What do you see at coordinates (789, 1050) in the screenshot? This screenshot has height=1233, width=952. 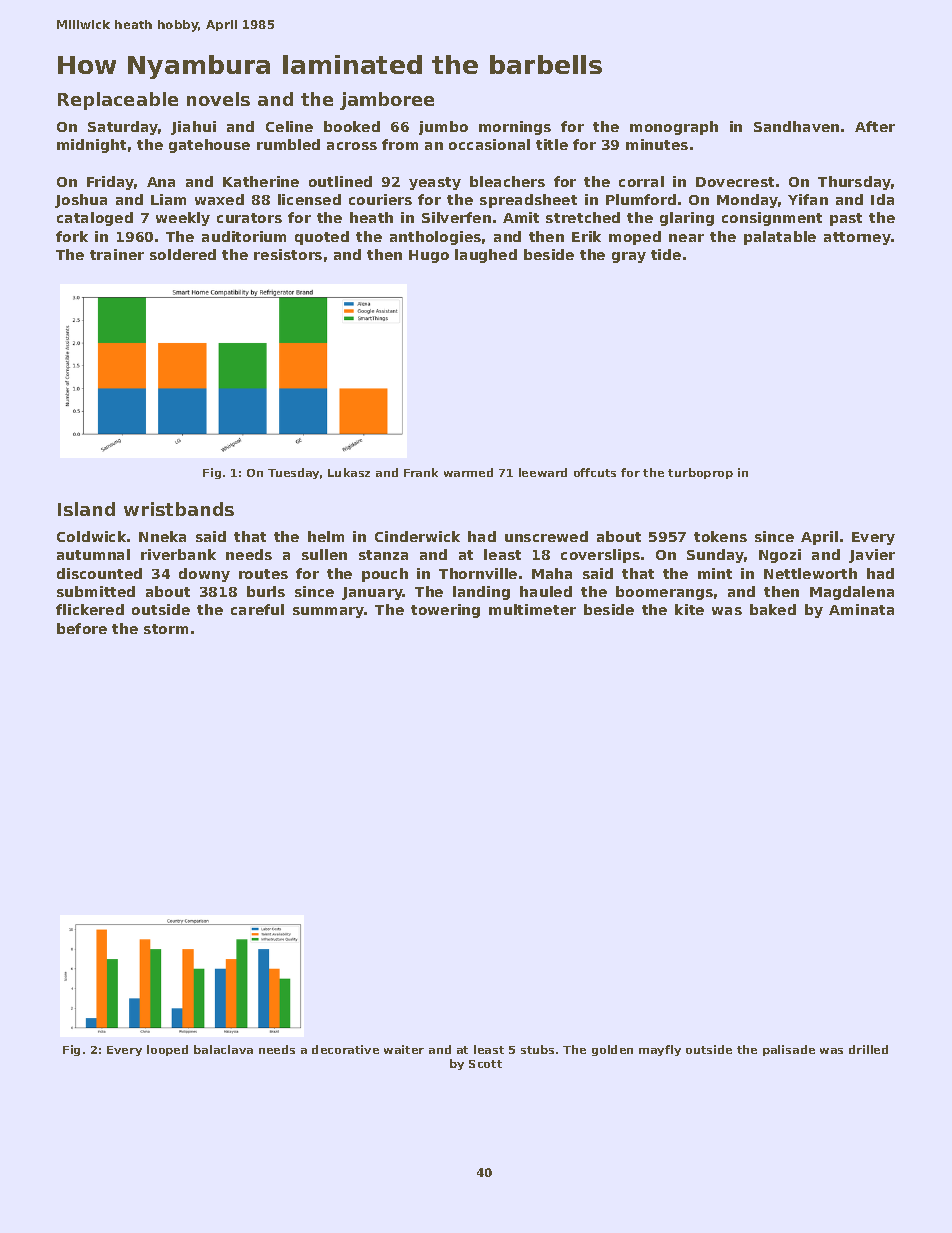 I see `palisade` at bounding box center [789, 1050].
